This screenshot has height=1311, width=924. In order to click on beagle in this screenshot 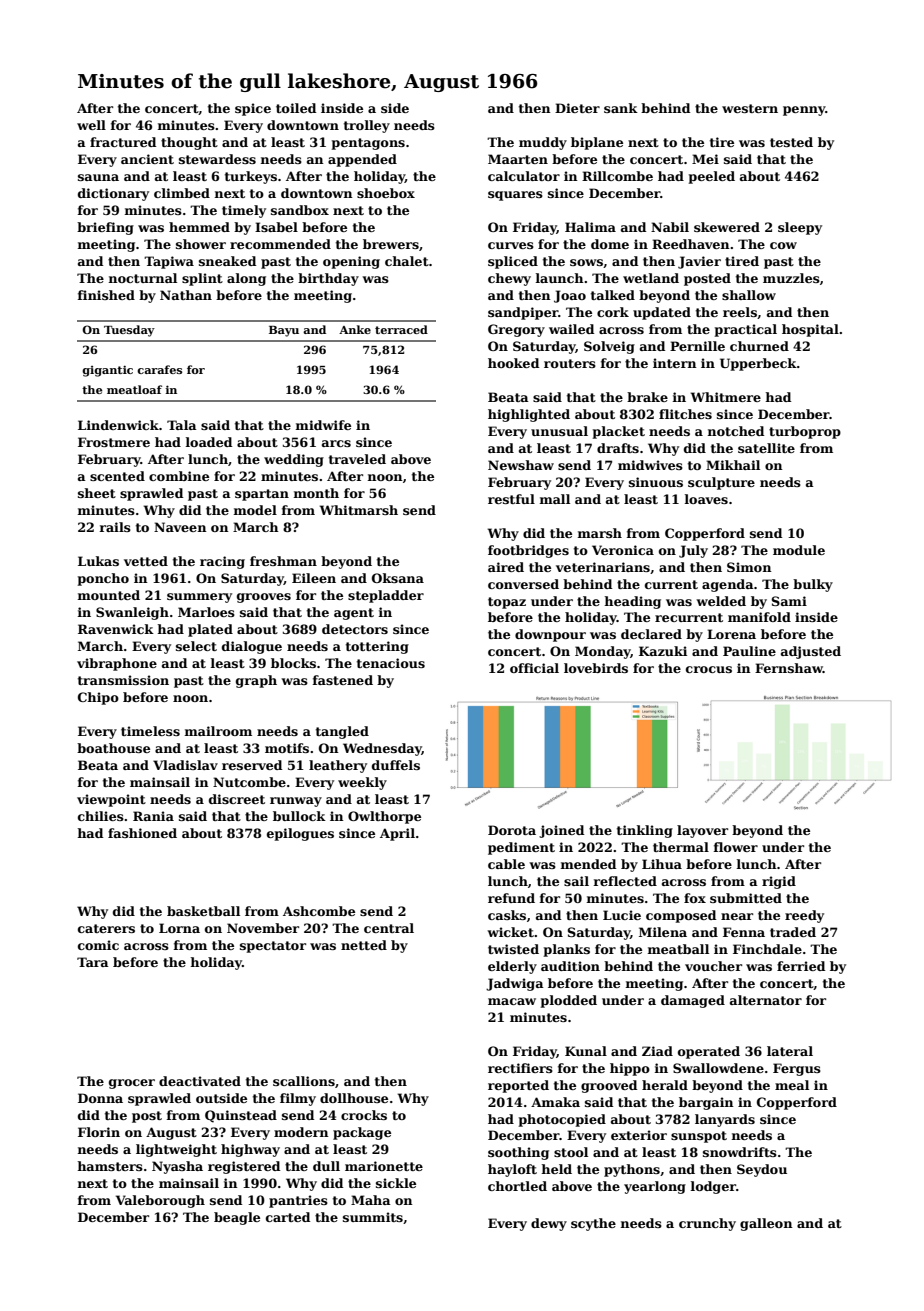, I will do `click(237, 1218)`.
